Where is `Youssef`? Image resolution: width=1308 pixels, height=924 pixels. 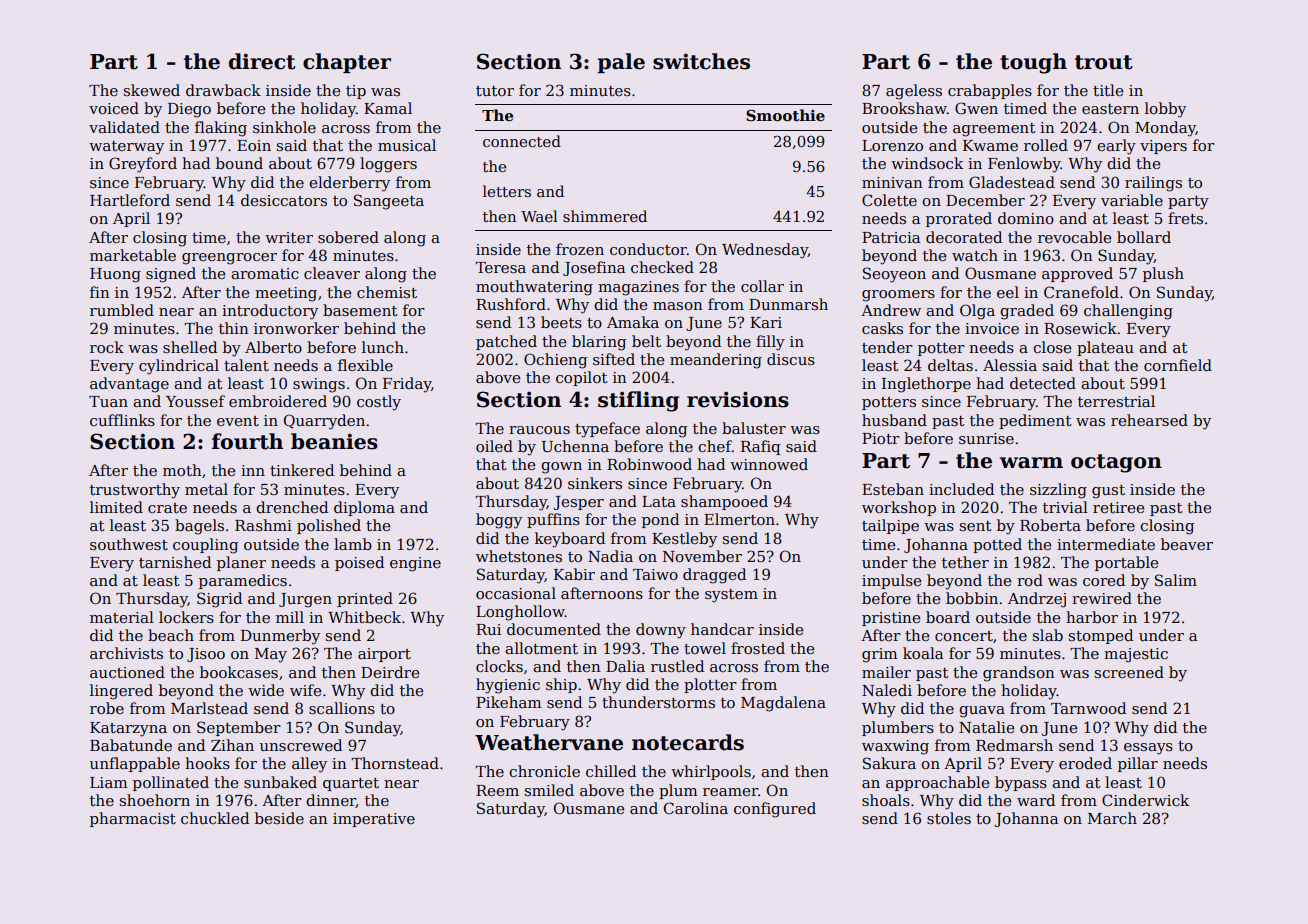 Youssef is located at coordinates (195, 401).
